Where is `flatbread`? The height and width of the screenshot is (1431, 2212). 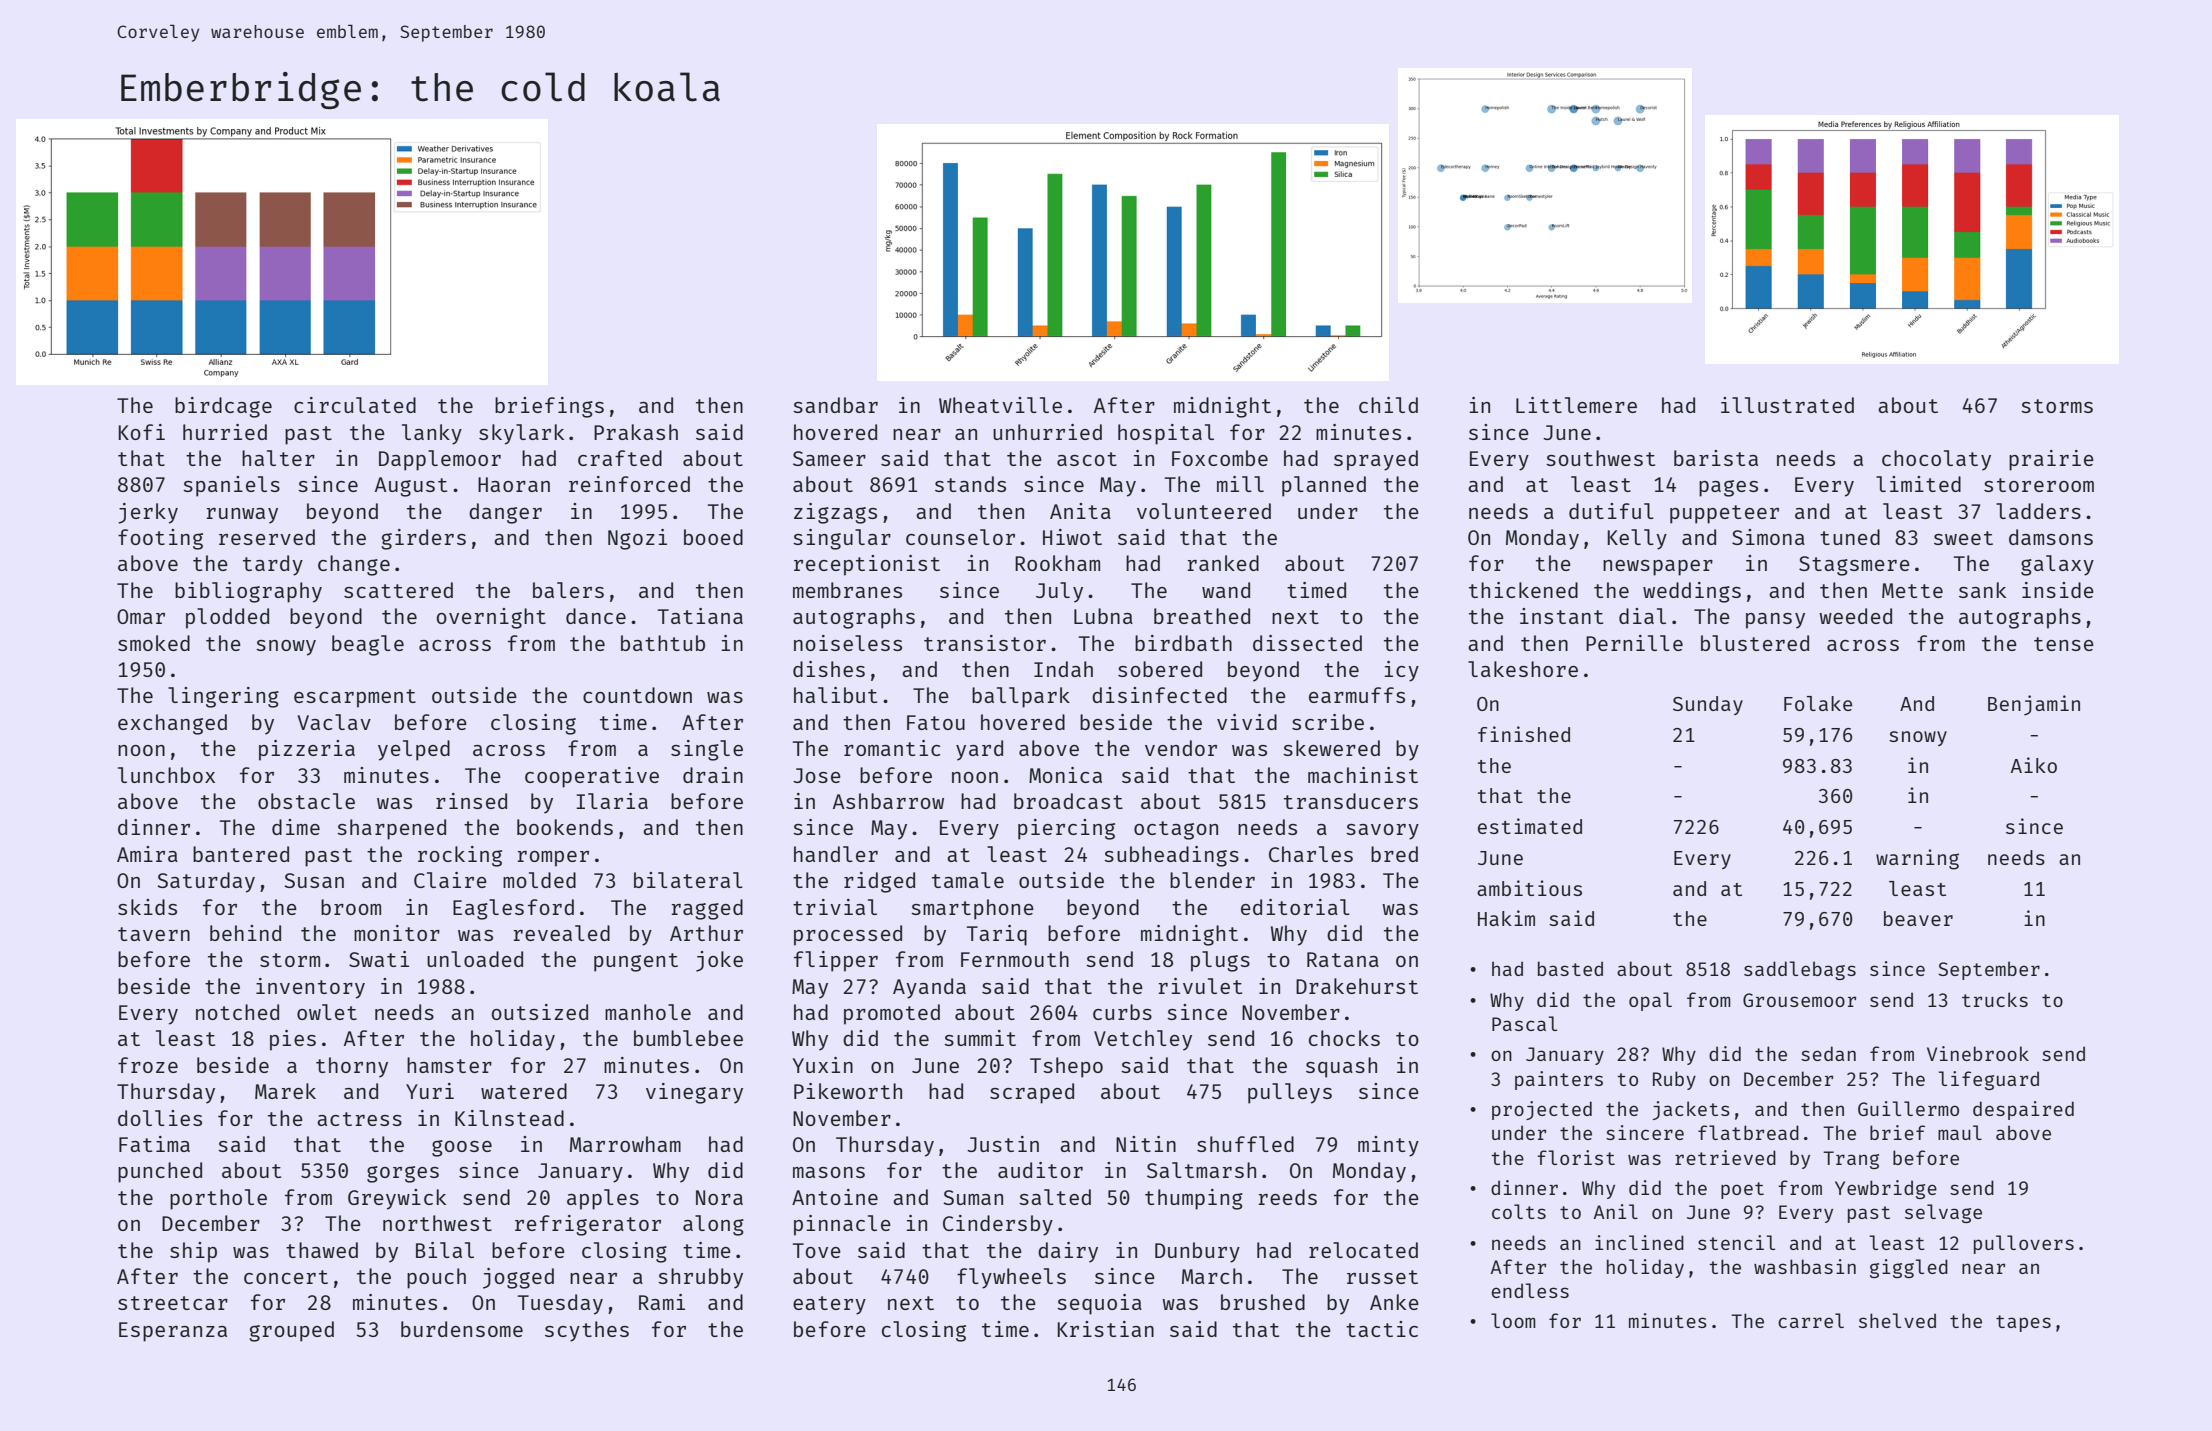 flatbread is located at coordinates (1748, 1132).
